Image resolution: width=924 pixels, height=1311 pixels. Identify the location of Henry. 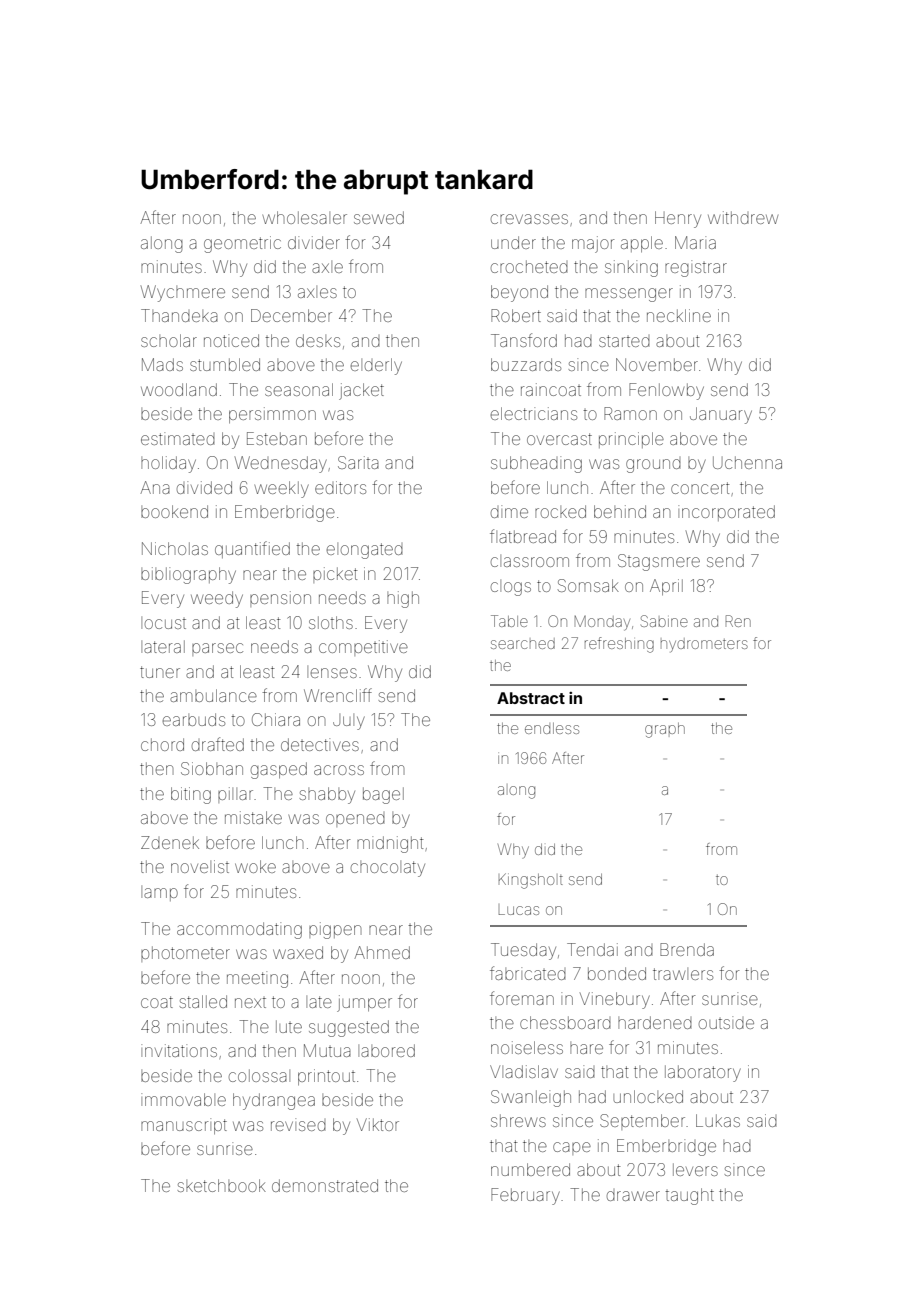
(678, 219).
